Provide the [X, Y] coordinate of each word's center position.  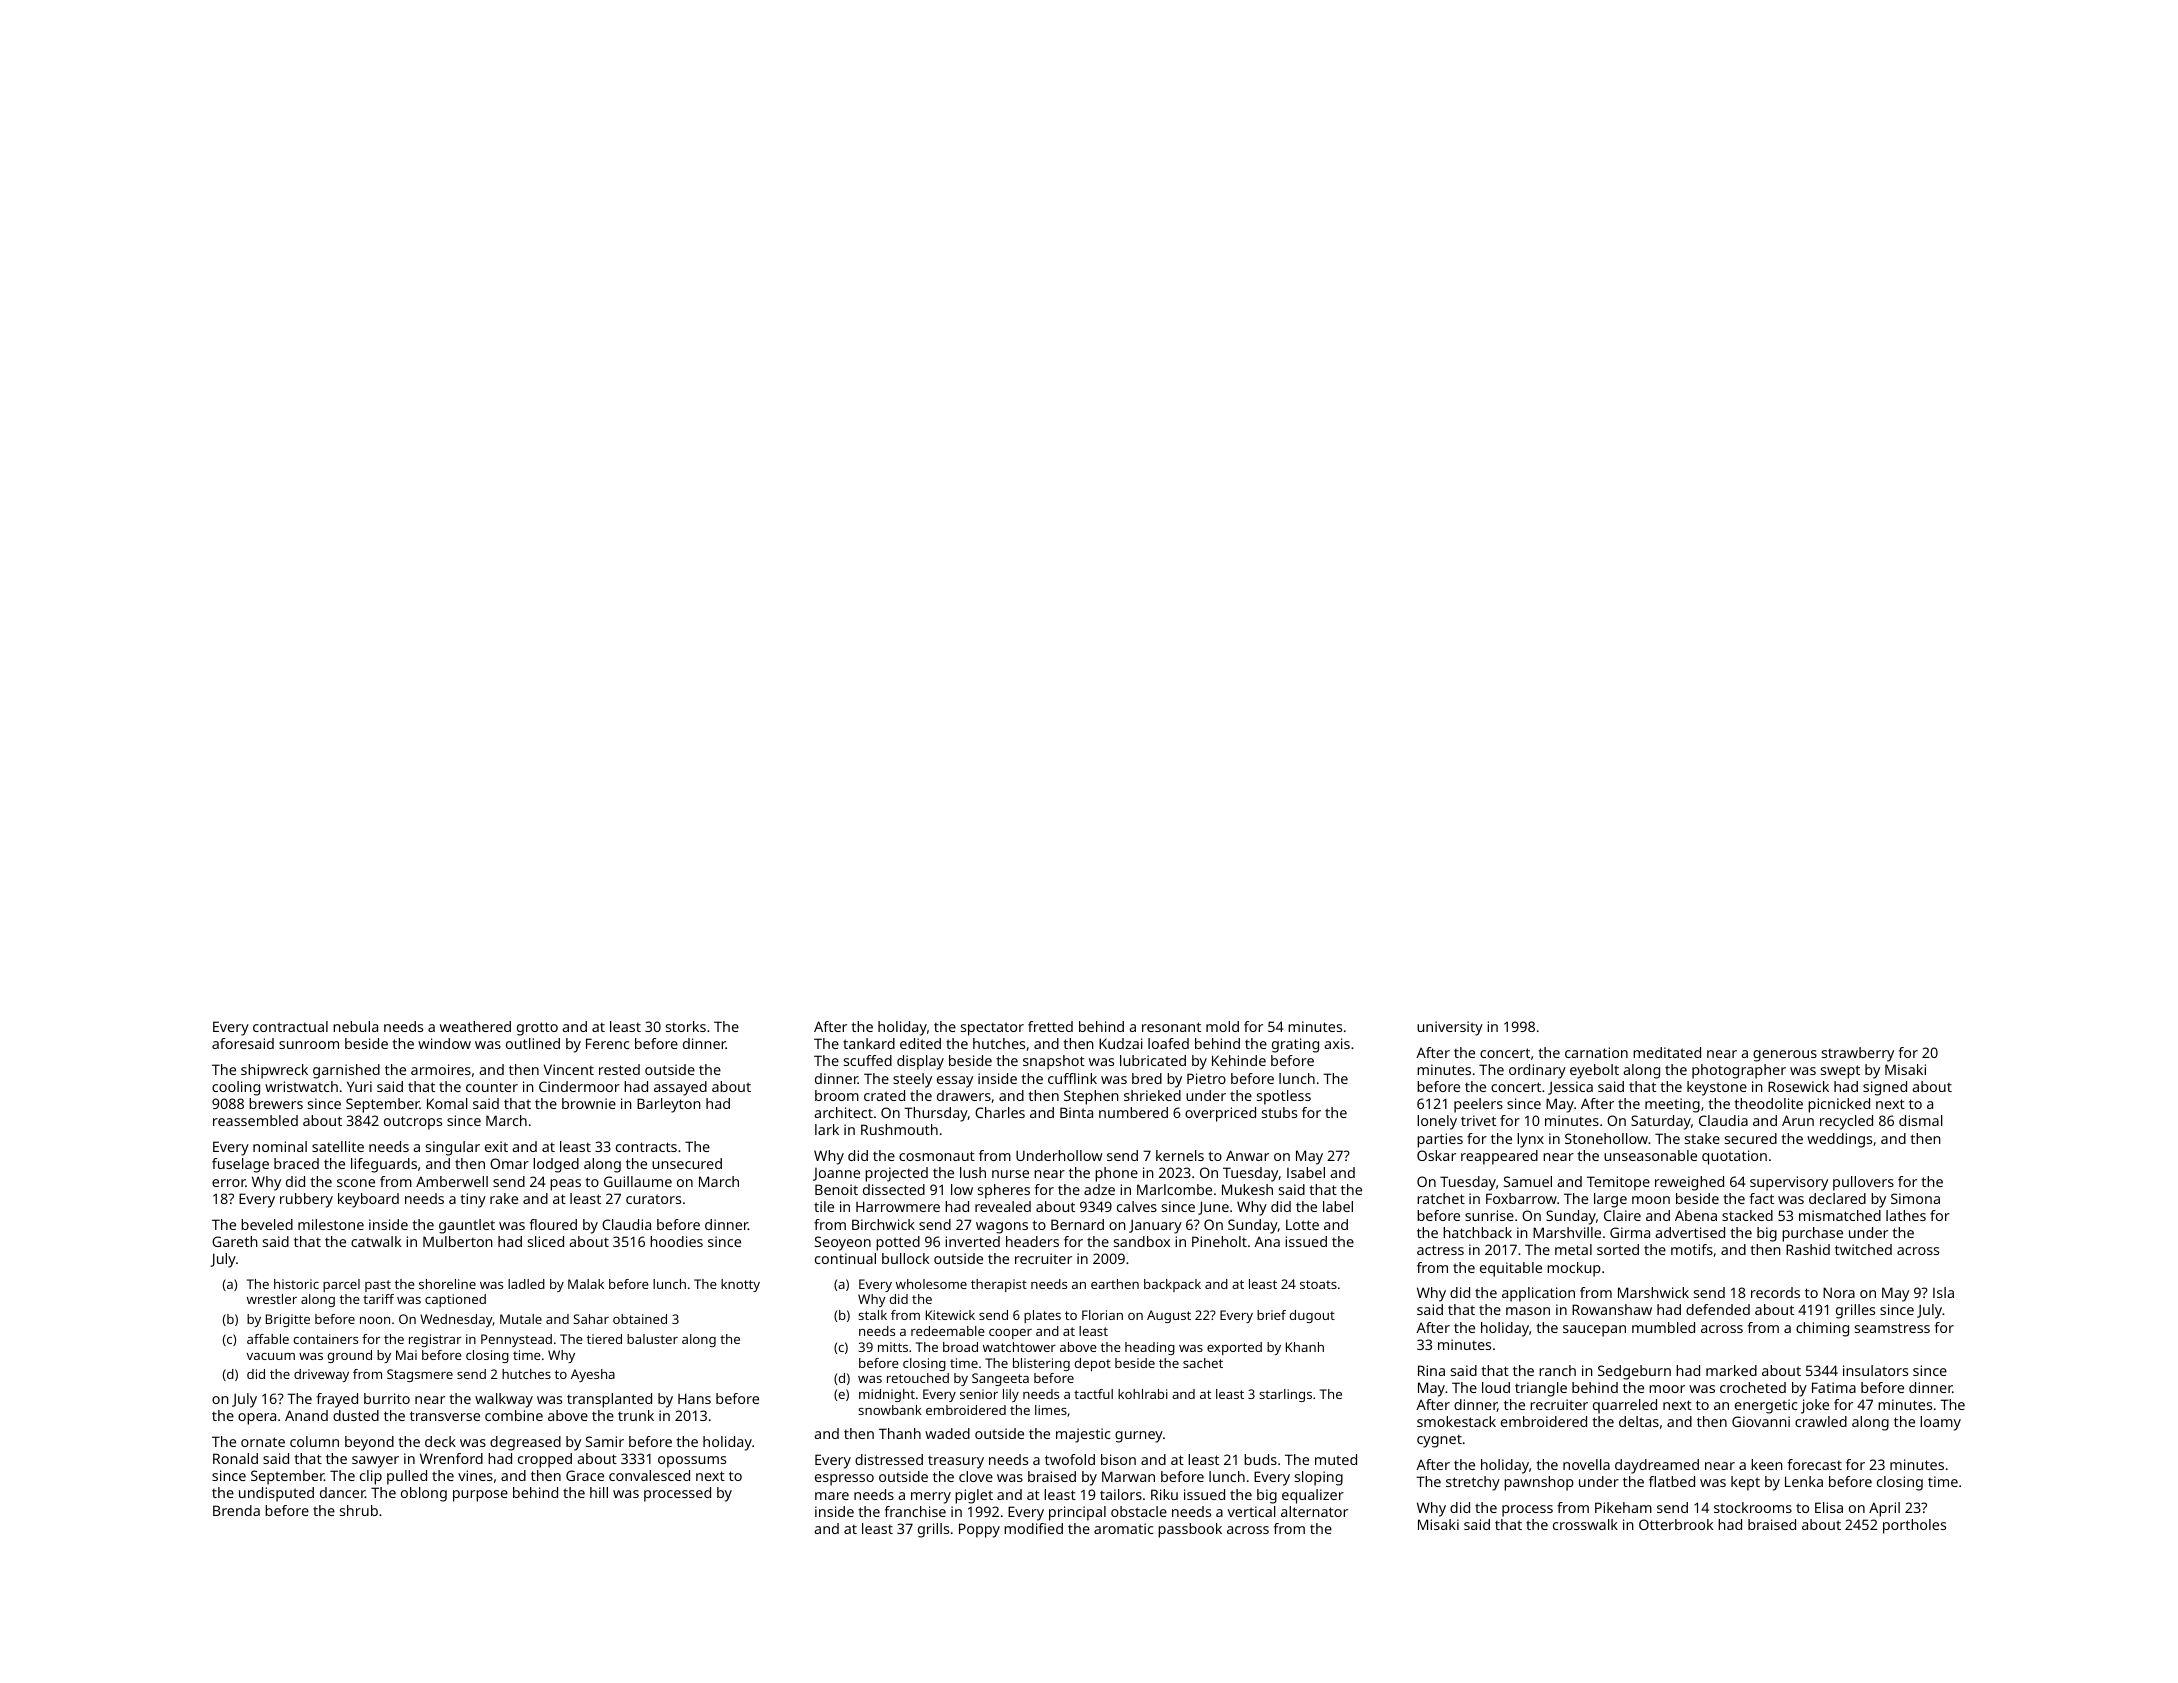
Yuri [359, 1086]
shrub [359, 1510]
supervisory [1789, 1183]
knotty [740, 1285]
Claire [1622, 1215]
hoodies [676, 1241]
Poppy [979, 1530]
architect [843, 1112]
